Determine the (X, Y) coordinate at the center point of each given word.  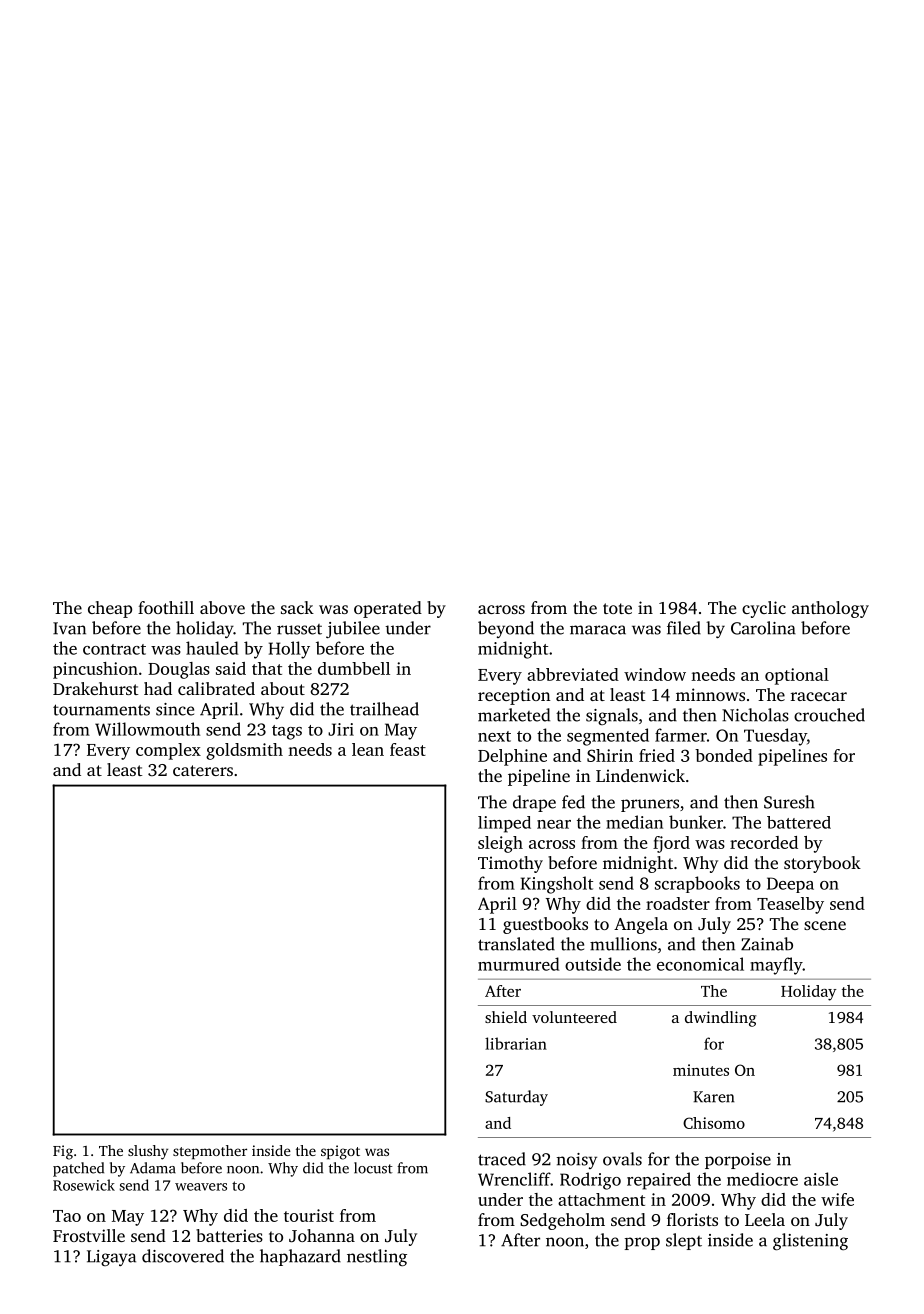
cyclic (764, 609)
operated (388, 609)
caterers (203, 770)
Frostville (89, 1235)
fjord (671, 844)
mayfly (776, 966)
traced (502, 1159)
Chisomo (714, 1123)
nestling (377, 1257)
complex (168, 751)
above (222, 607)
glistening (810, 1242)
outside (593, 964)
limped (504, 824)
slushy (148, 1152)
